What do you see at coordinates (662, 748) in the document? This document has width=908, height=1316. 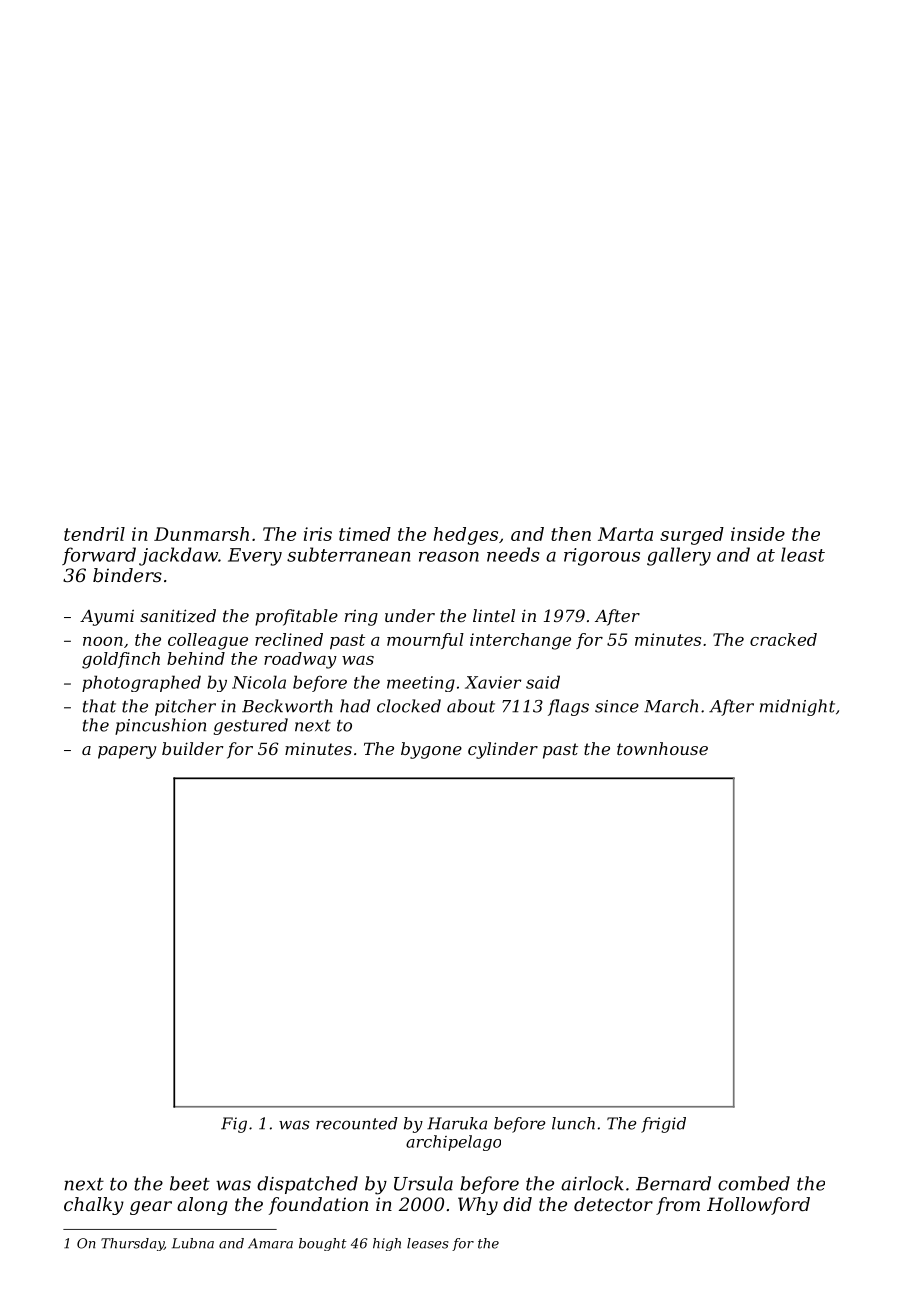 I see `townhouse` at bounding box center [662, 748].
